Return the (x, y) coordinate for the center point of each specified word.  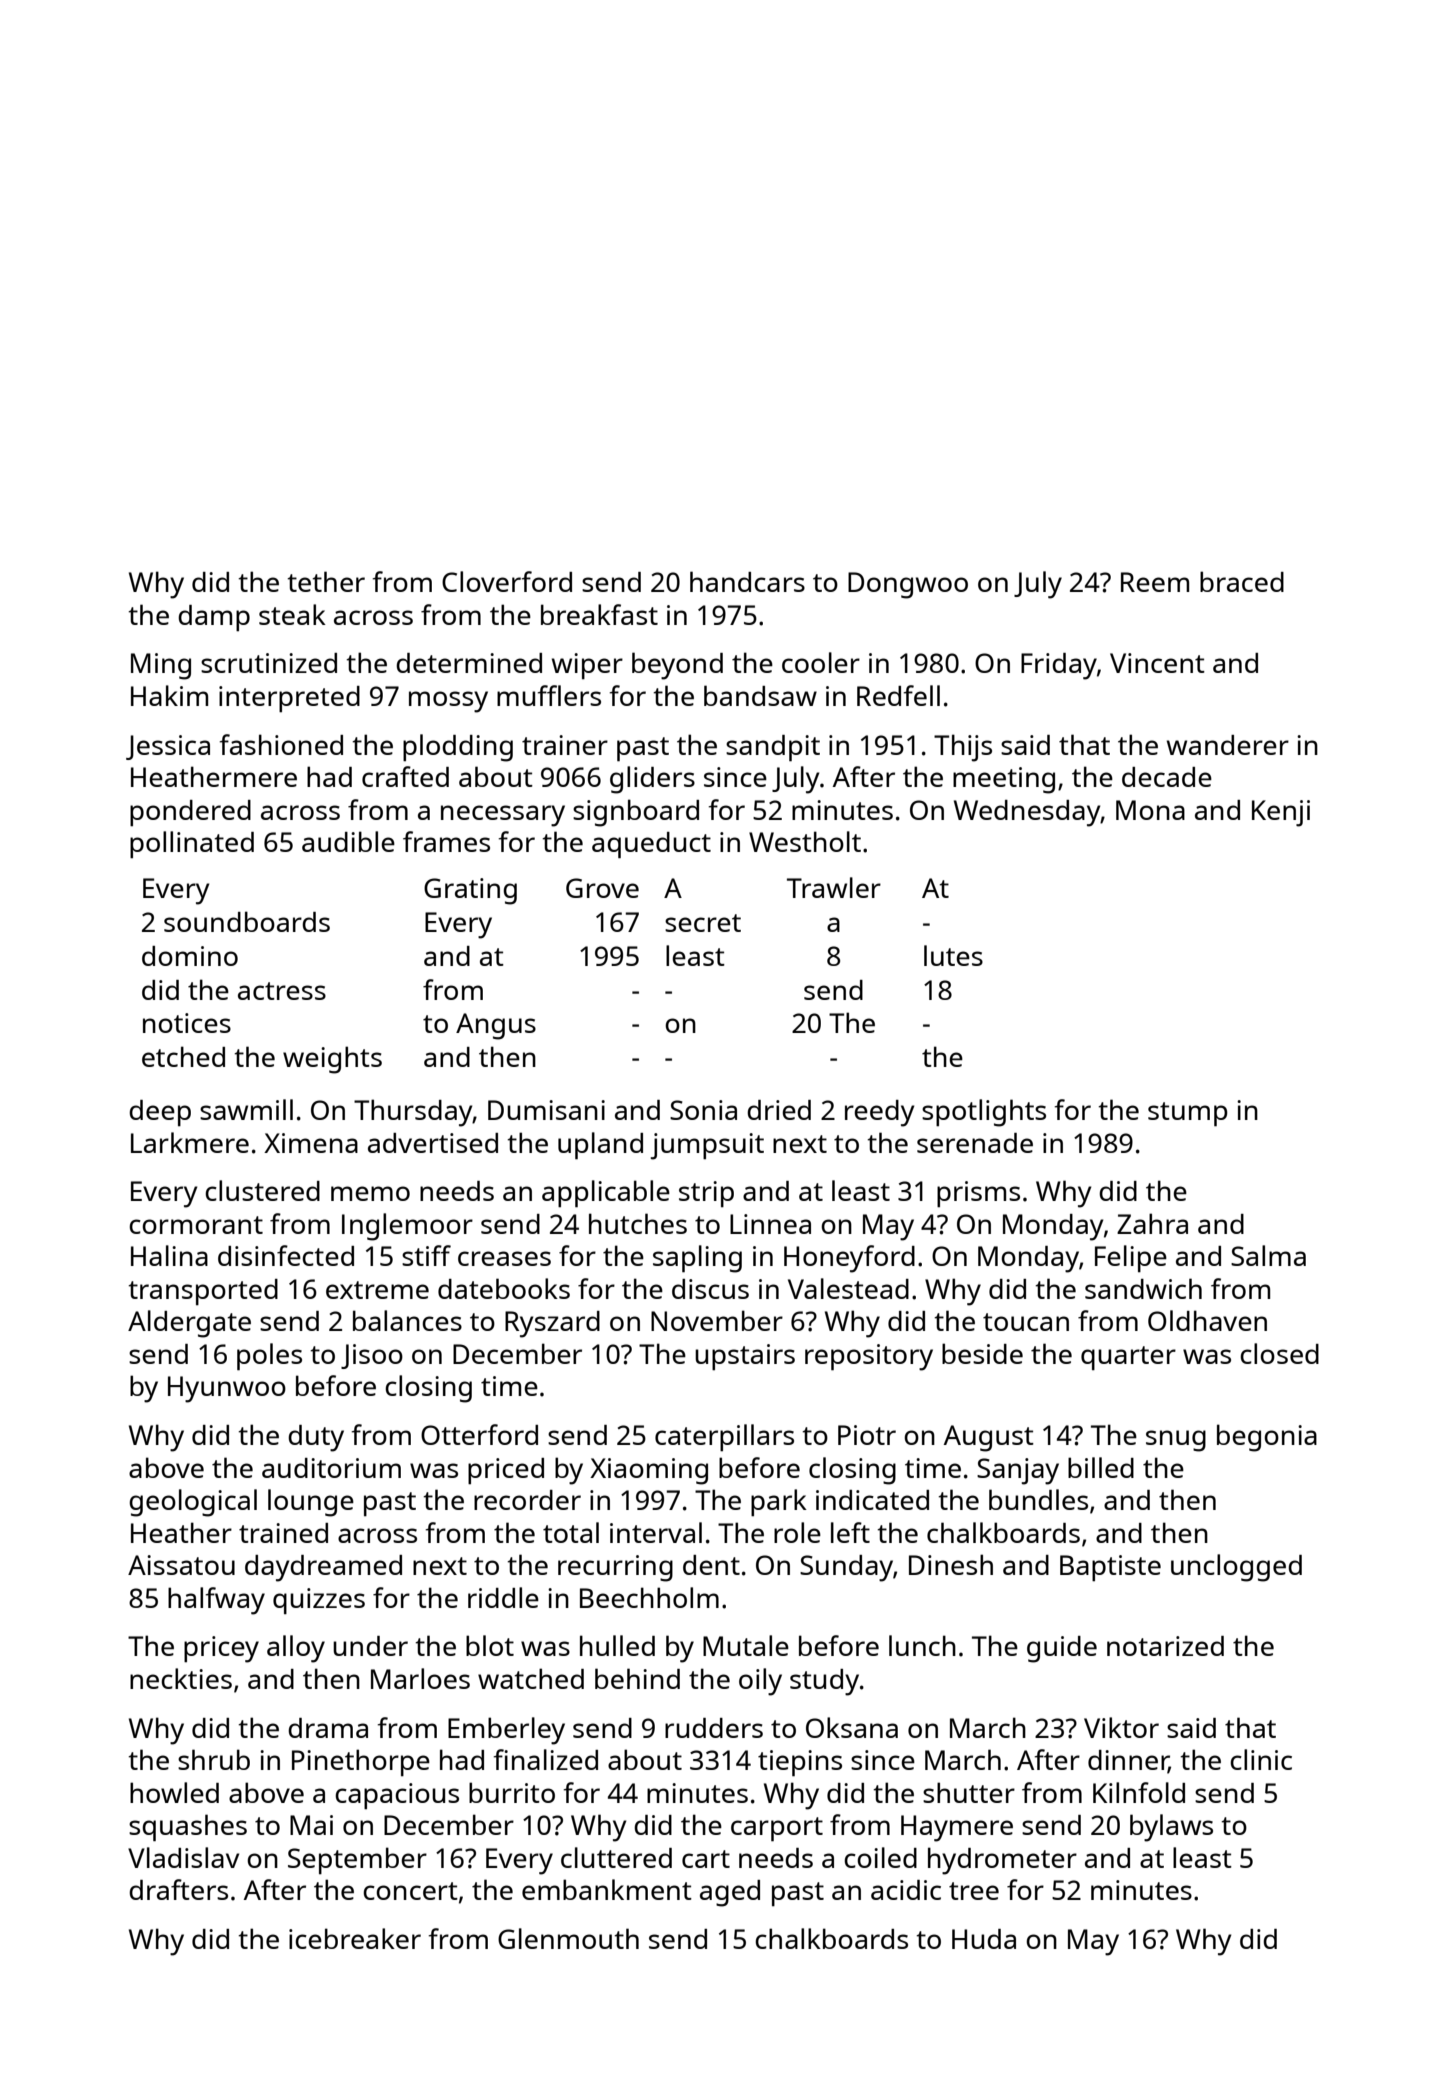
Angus (496, 1026)
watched (531, 1678)
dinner (1128, 1761)
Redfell (898, 695)
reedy (879, 1113)
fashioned (281, 744)
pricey (221, 1649)
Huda (984, 1939)
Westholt (805, 841)
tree (974, 1891)
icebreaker (355, 1938)
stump (1188, 1114)
